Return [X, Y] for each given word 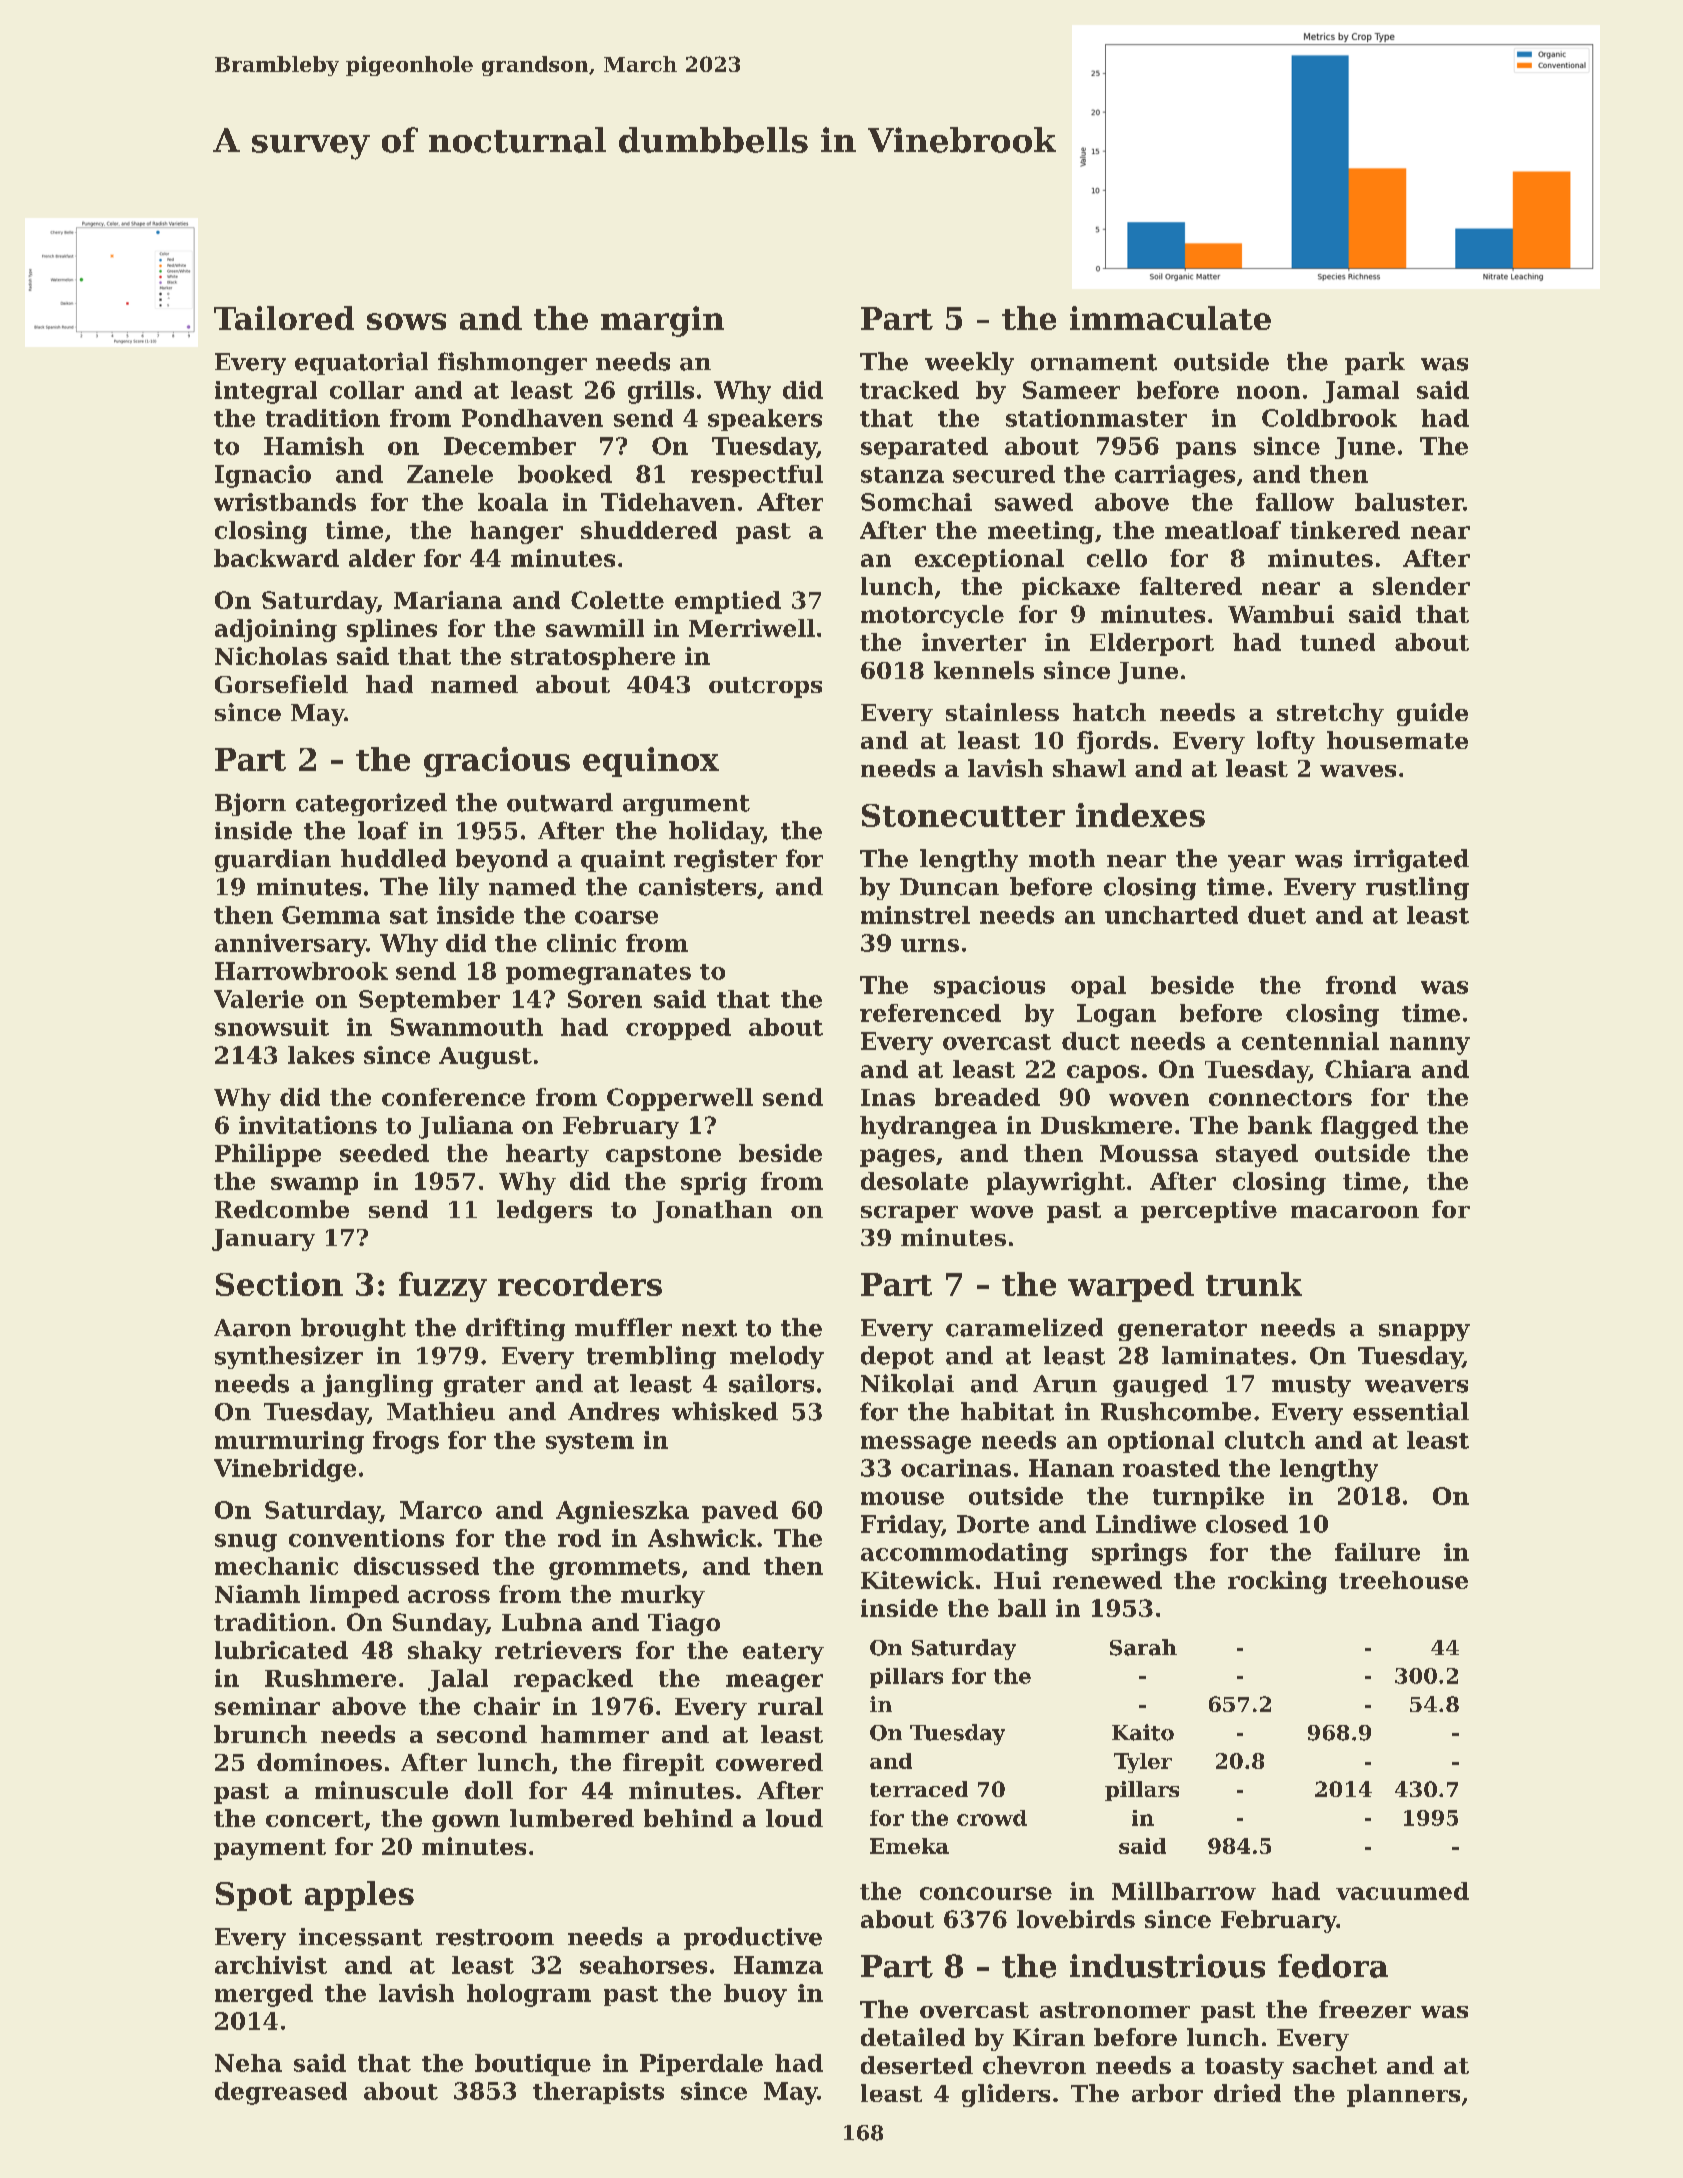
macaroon [1355, 1212]
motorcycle [932, 616]
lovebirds [1076, 1919]
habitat [1007, 1411]
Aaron [252, 1328]
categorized [371, 804]
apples [359, 1896]
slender [1421, 586]
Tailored [284, 318]
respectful [757, 476]
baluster [1409, 502]
